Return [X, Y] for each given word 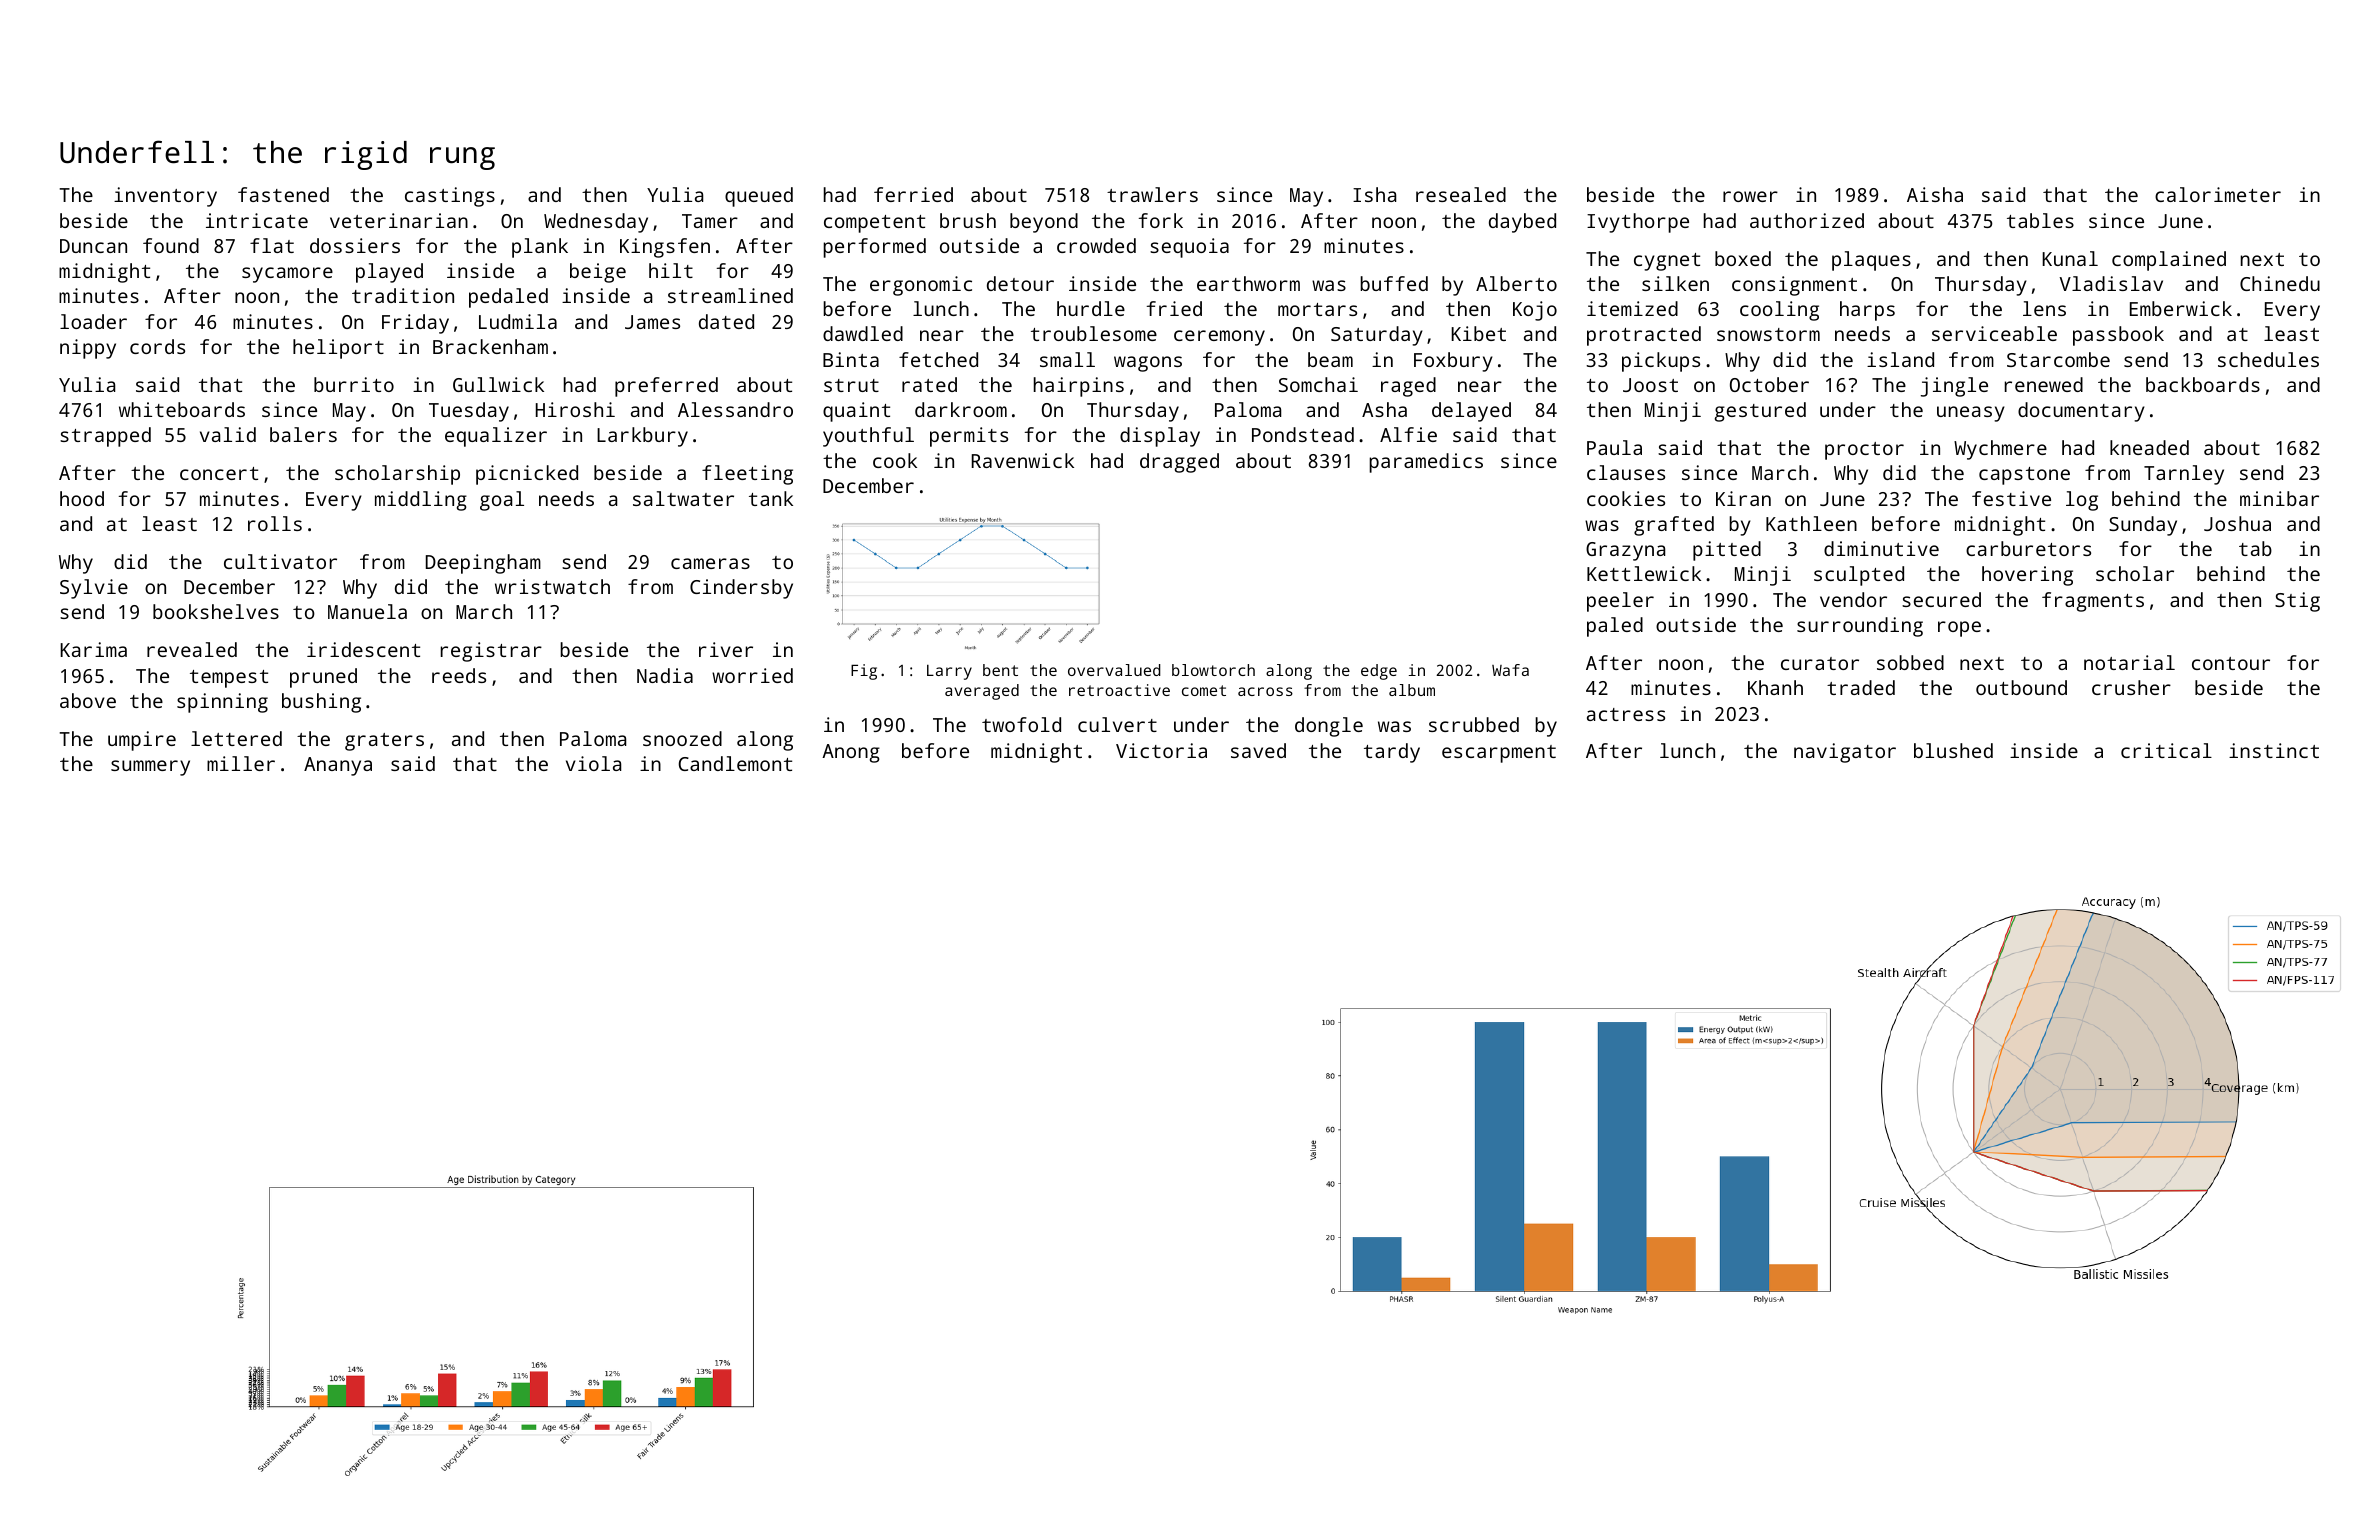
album [1412, 690]
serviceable [1994, 333]
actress [1626, 714]
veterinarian [399, 220]
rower [1750, 196]
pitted [1727, 551]
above [88, 700]
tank [771, 498]
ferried [913, 194]
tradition [403, 295]
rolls [275, 523]
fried [1174, 308]
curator [1820, 663]
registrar [491, 652]
